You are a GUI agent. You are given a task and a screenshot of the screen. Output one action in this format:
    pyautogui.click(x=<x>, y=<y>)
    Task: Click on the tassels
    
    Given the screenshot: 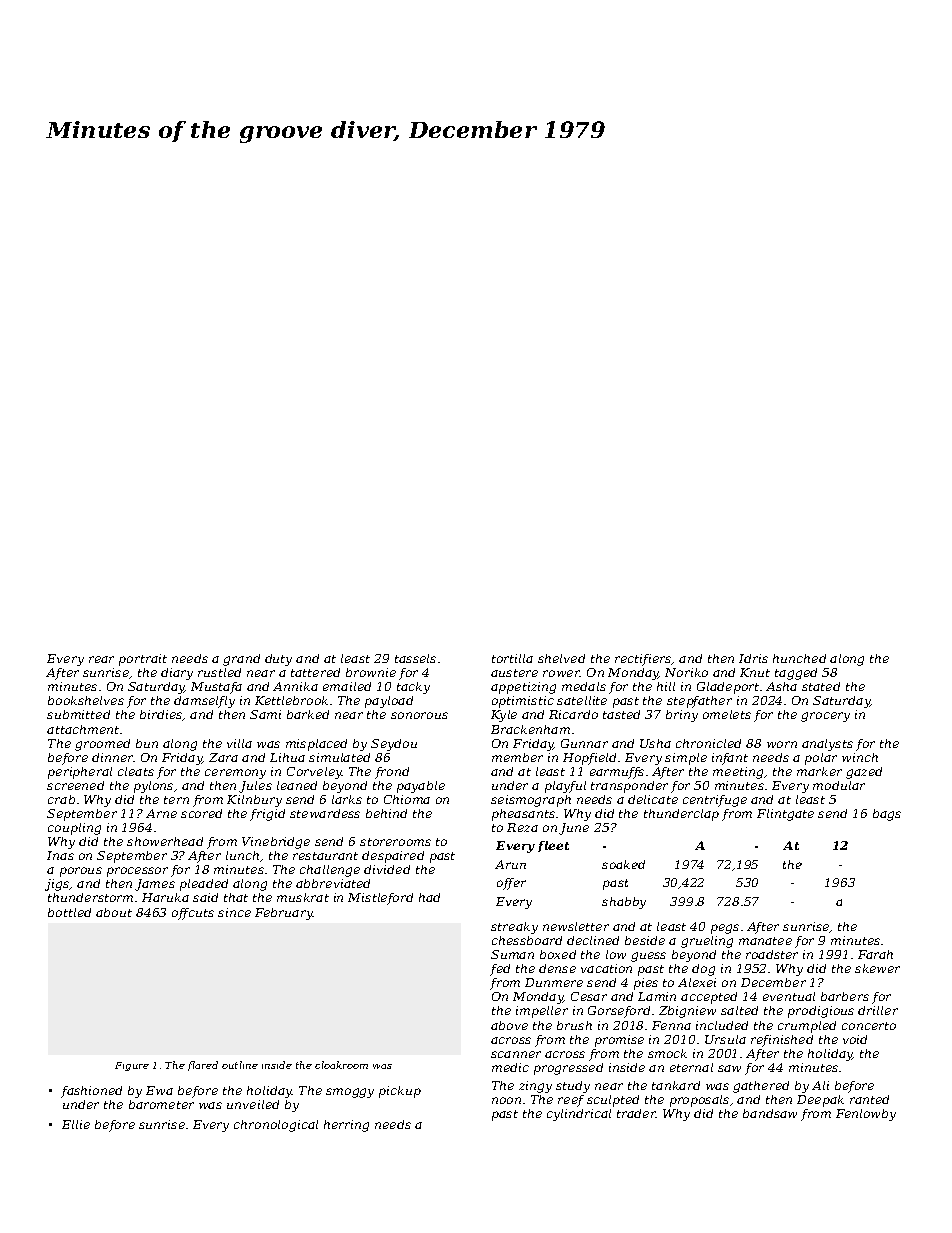 What is the action you would take?
    pyautogui.click(x=415, y=658)
